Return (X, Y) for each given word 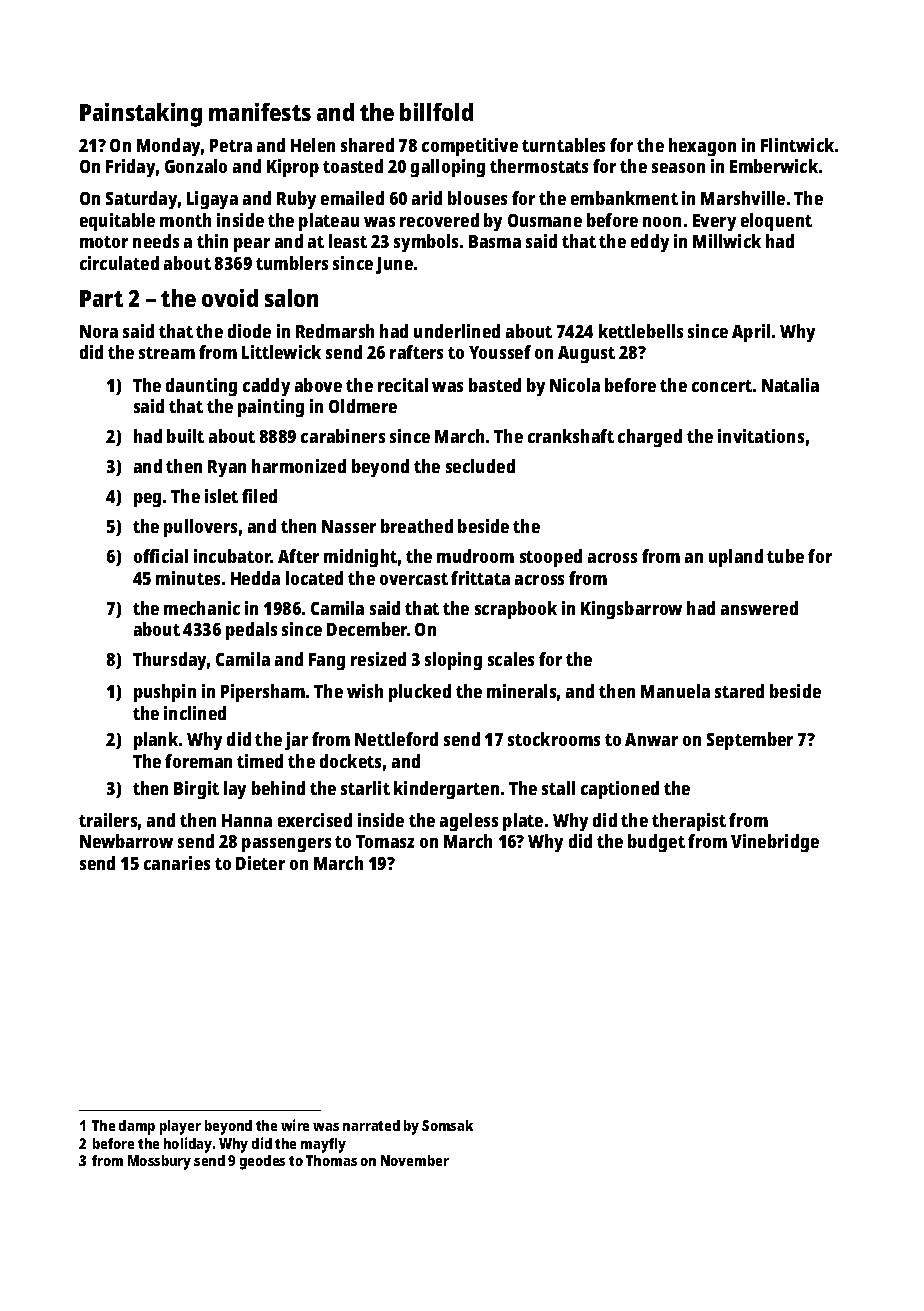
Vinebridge (775, 843)
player (180, 1127)
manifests (260, 112)
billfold (436, 112)
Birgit (196, 790)
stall (558, 788)
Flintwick (797, 145)
